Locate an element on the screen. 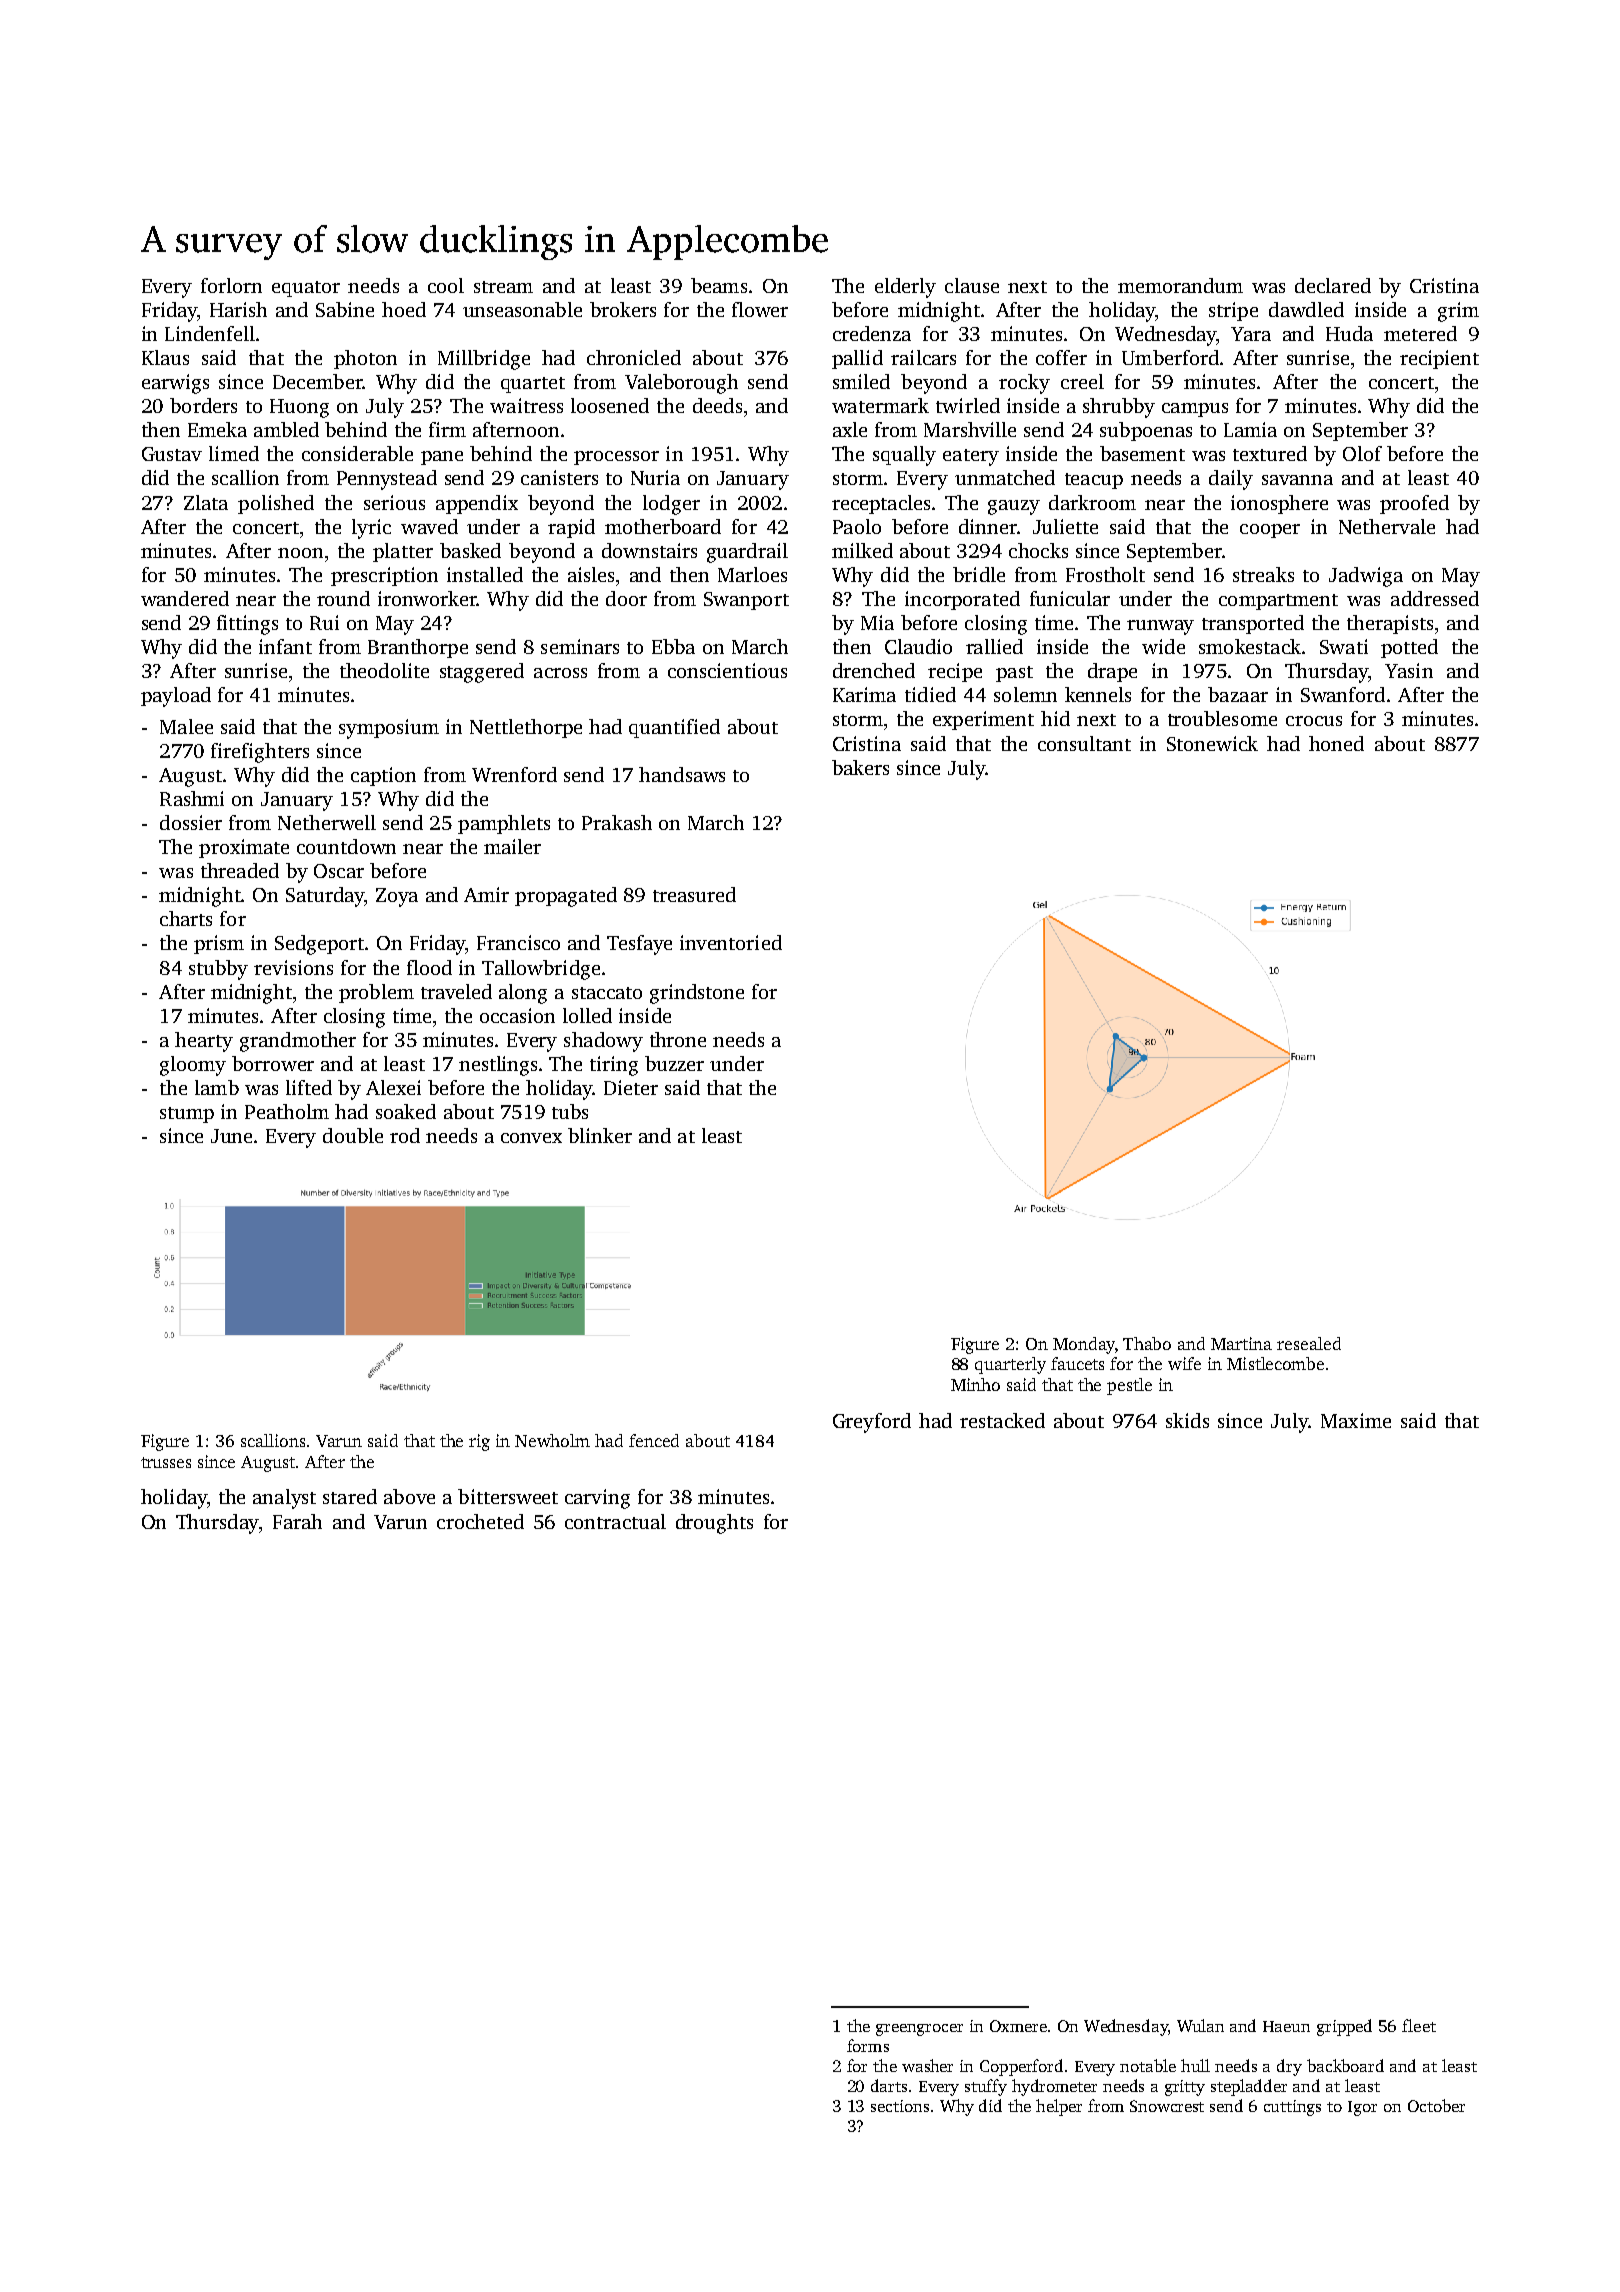 The image size is (1620, 2292). beams is located at coordinates (719, 285).
